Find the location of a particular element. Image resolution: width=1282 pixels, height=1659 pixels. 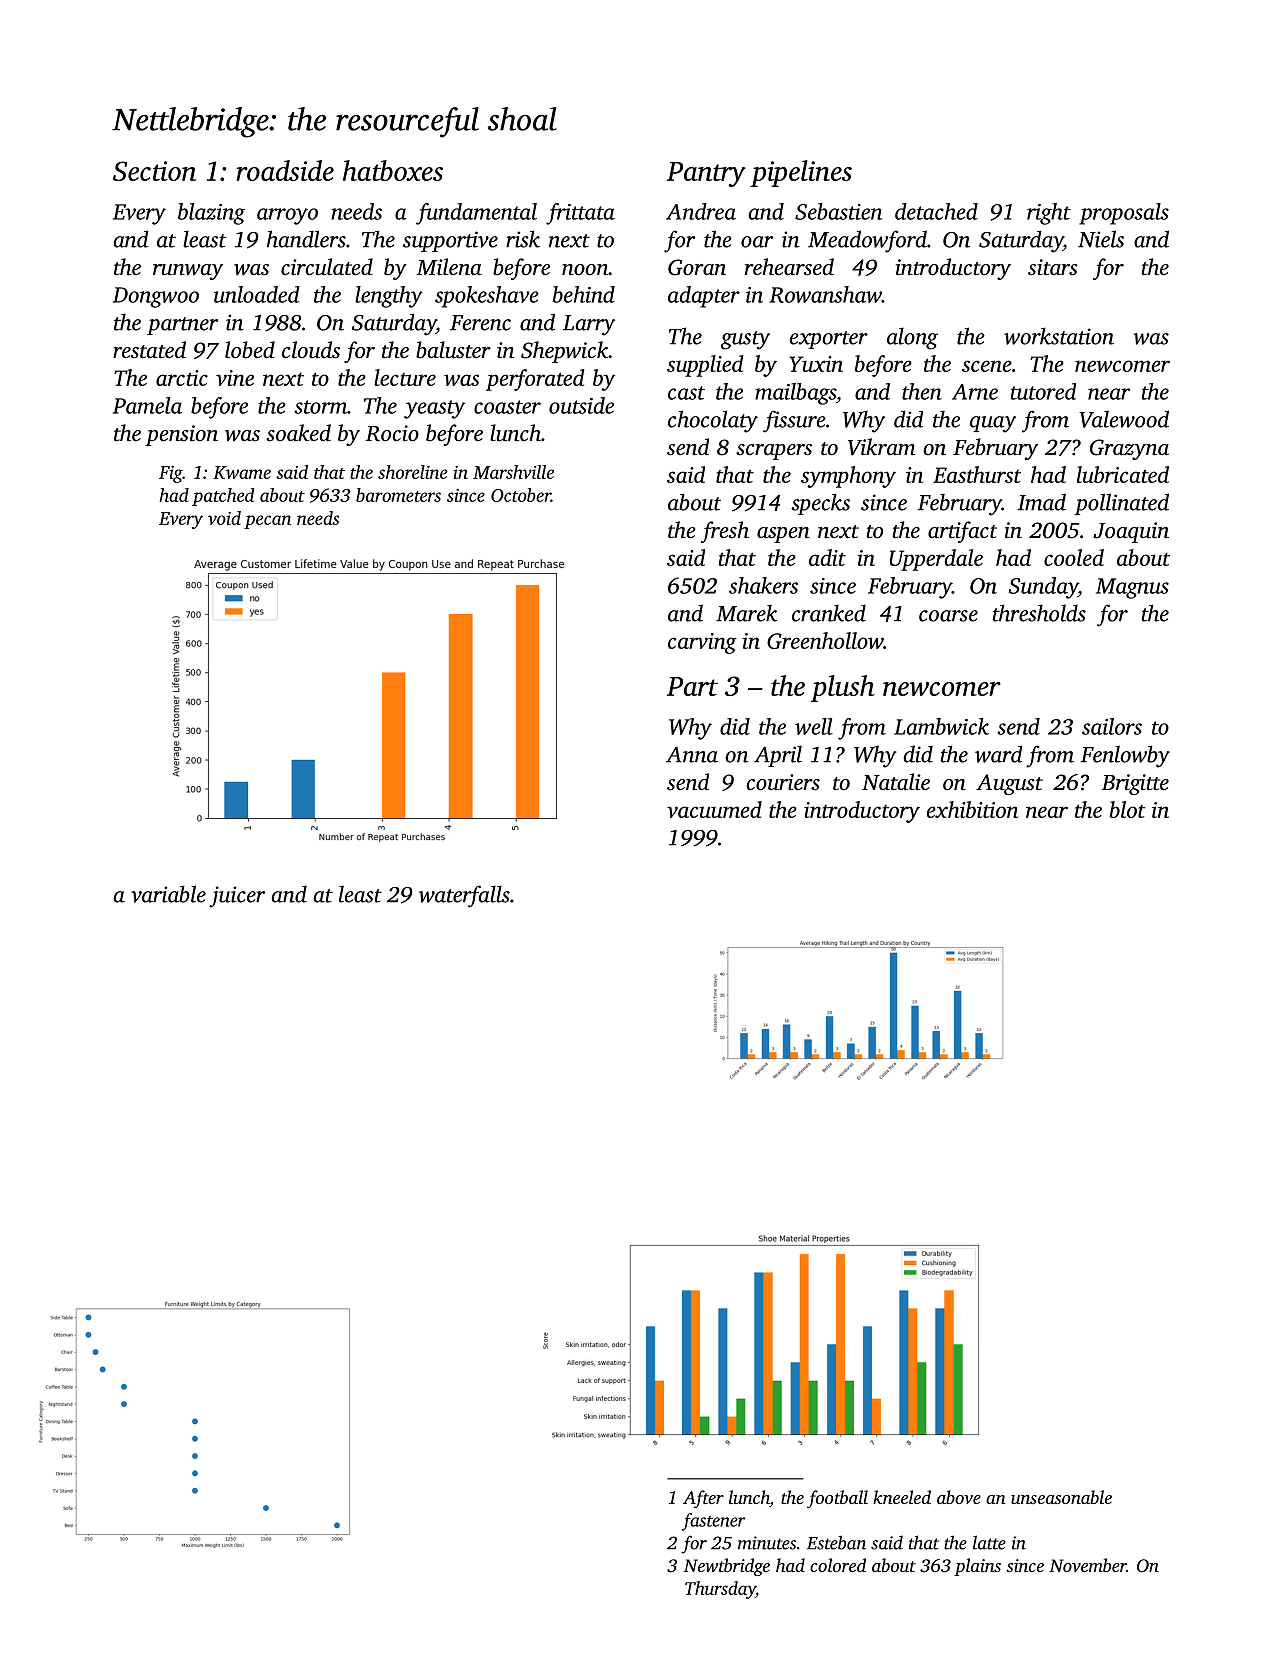

fastener is located at coordinates (713, 1522).
